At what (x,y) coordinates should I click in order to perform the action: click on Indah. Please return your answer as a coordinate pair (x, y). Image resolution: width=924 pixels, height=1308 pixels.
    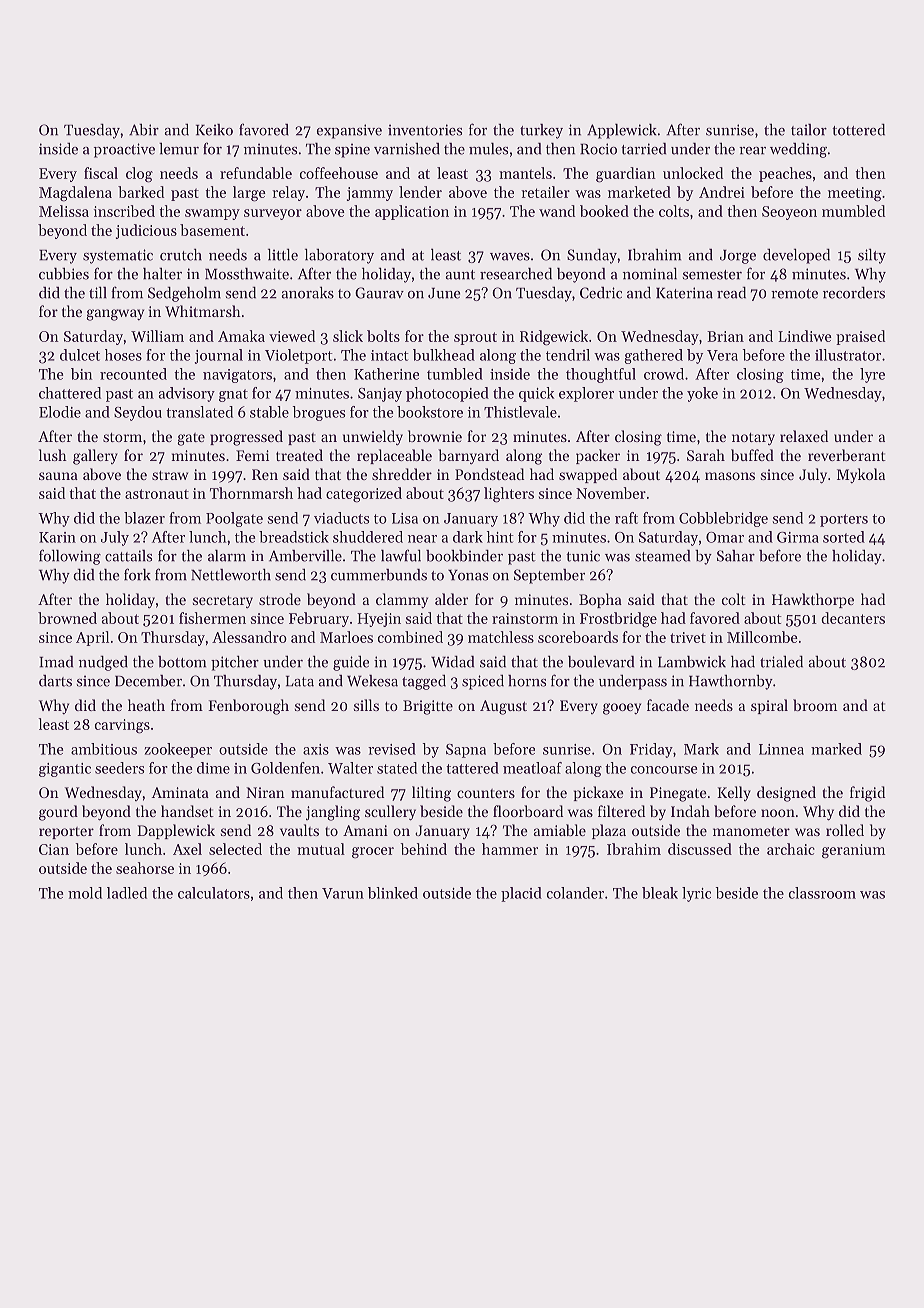
    Looking at the image, I should click on (690, 811).
